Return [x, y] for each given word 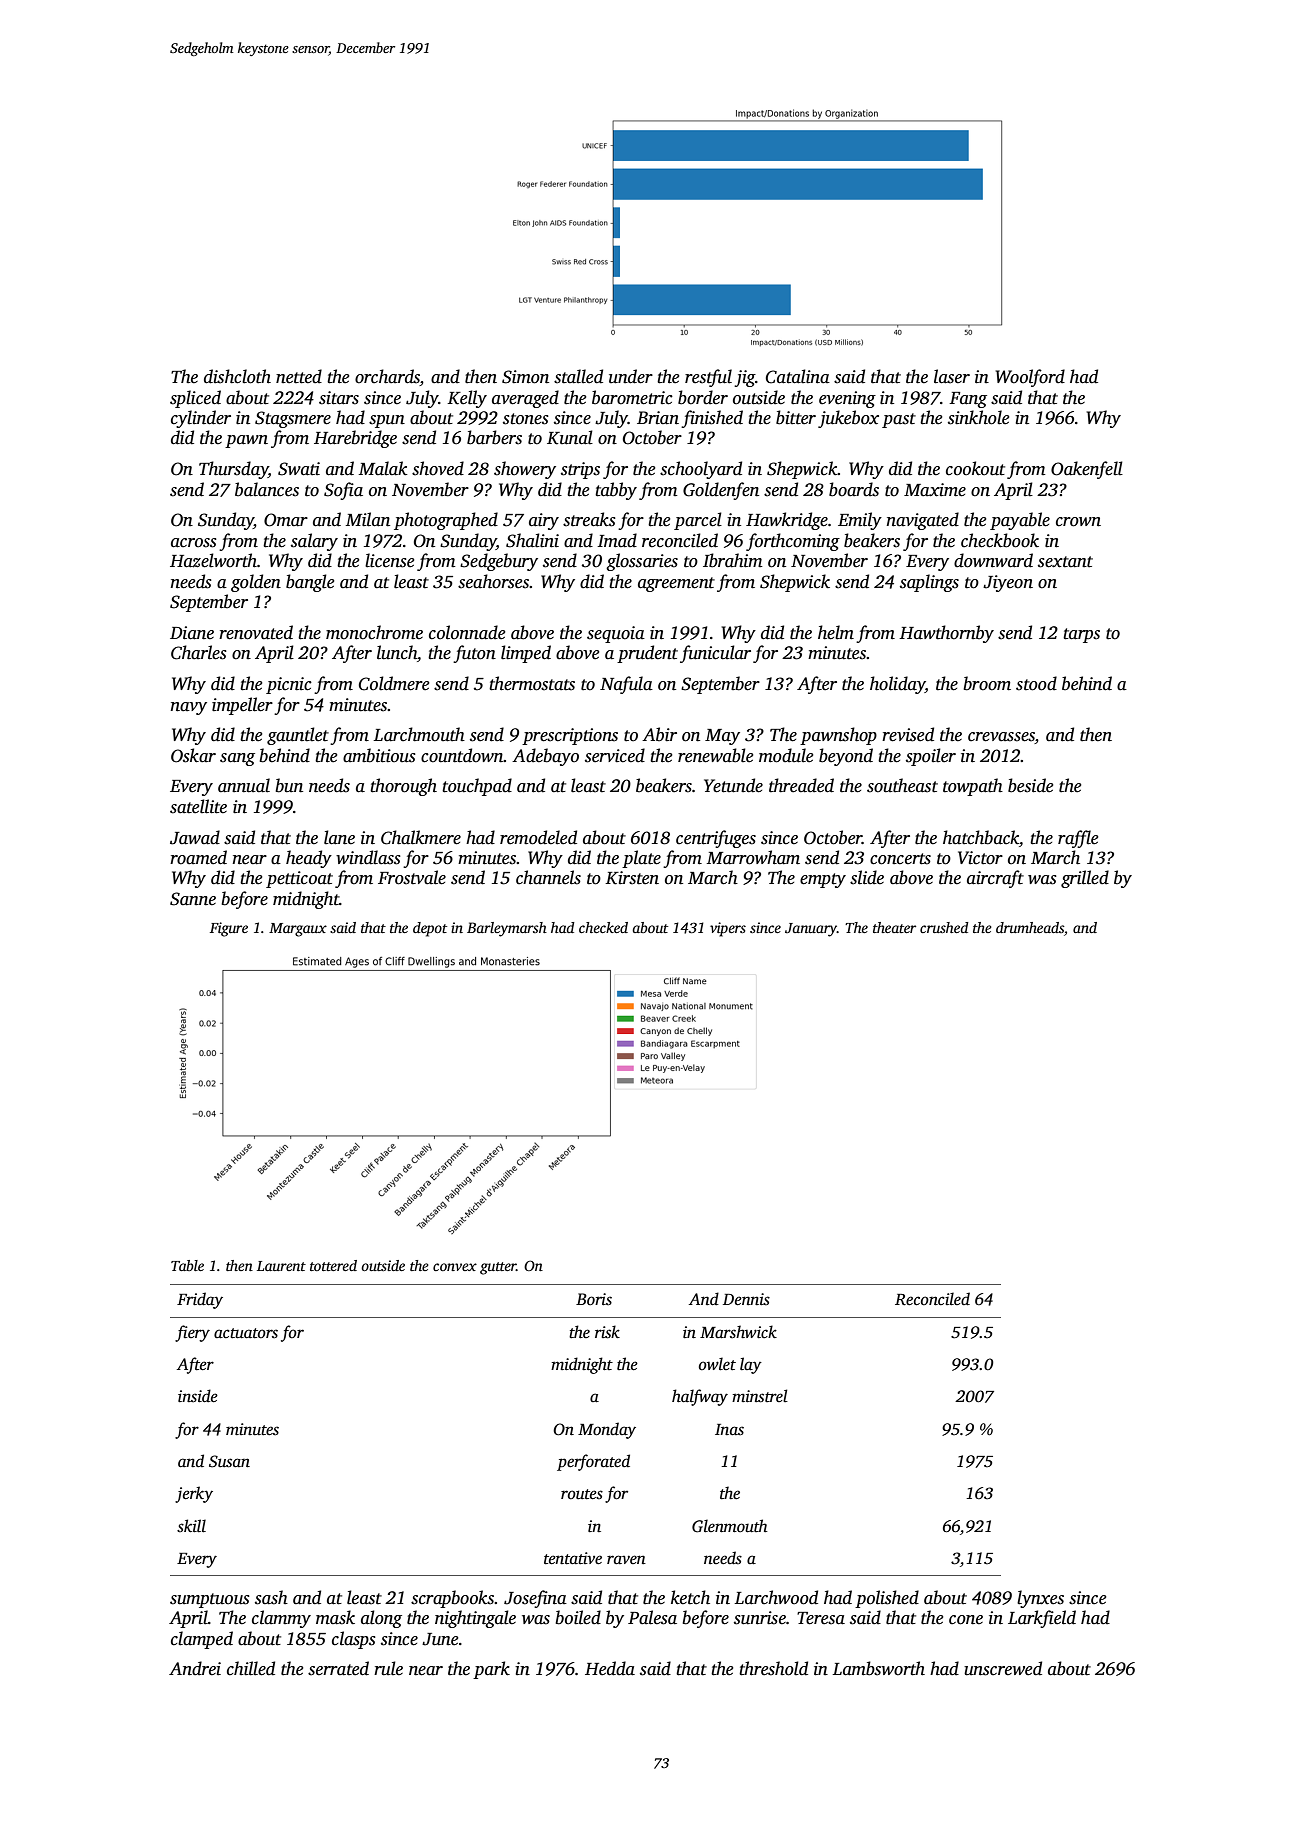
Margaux [298, 930]
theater [894, 927]
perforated [593, 1462]
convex [455, 1267]
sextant [1065, 562]
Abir [659, 734]
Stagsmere [293, 419]
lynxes [1040, 1599]
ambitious [379, 755]
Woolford [1030, 378]
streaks [589, 519]
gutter [498, 1268]
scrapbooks [452, 1599]
